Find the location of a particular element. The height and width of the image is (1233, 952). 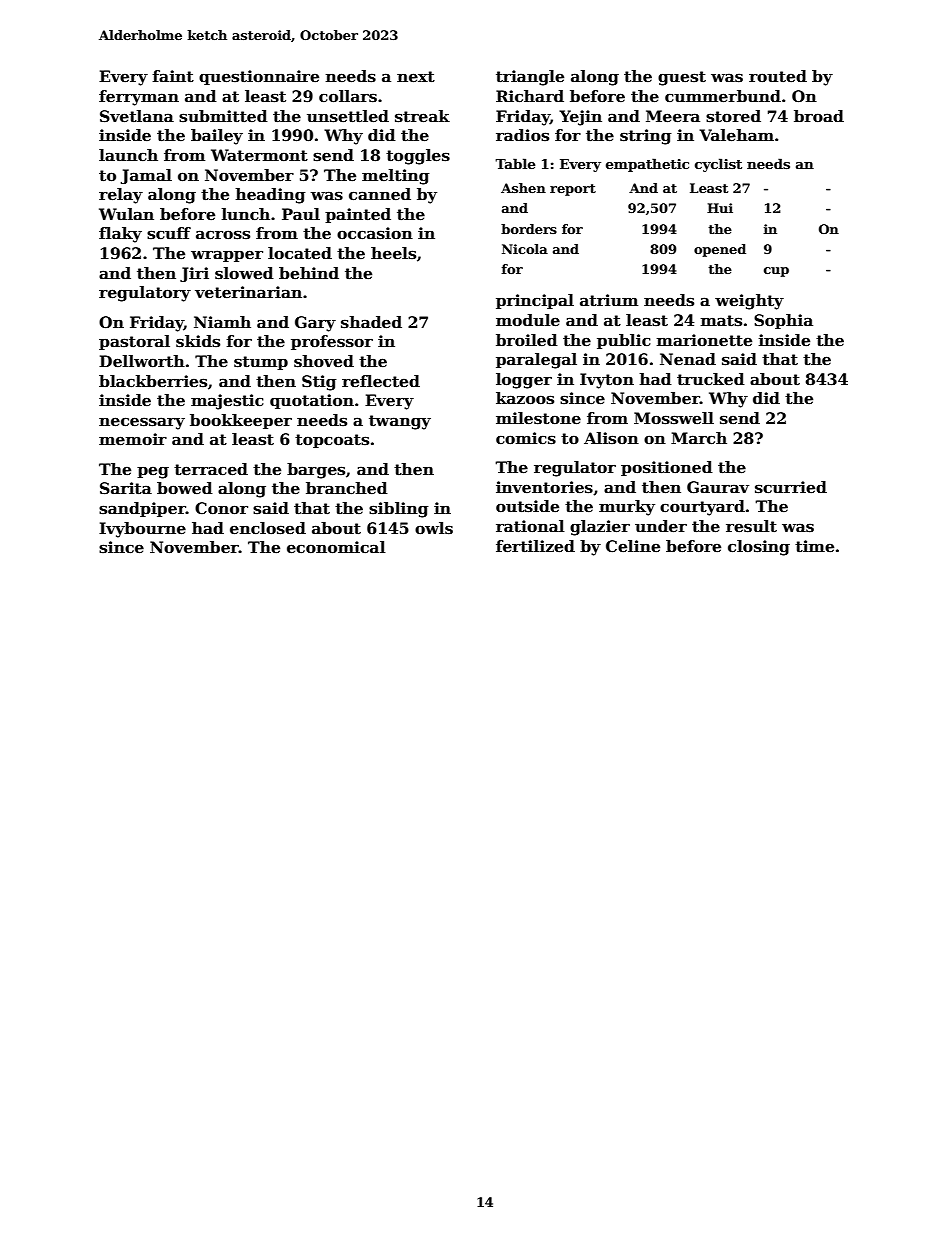

cup is located at coordinates (776, 272).
